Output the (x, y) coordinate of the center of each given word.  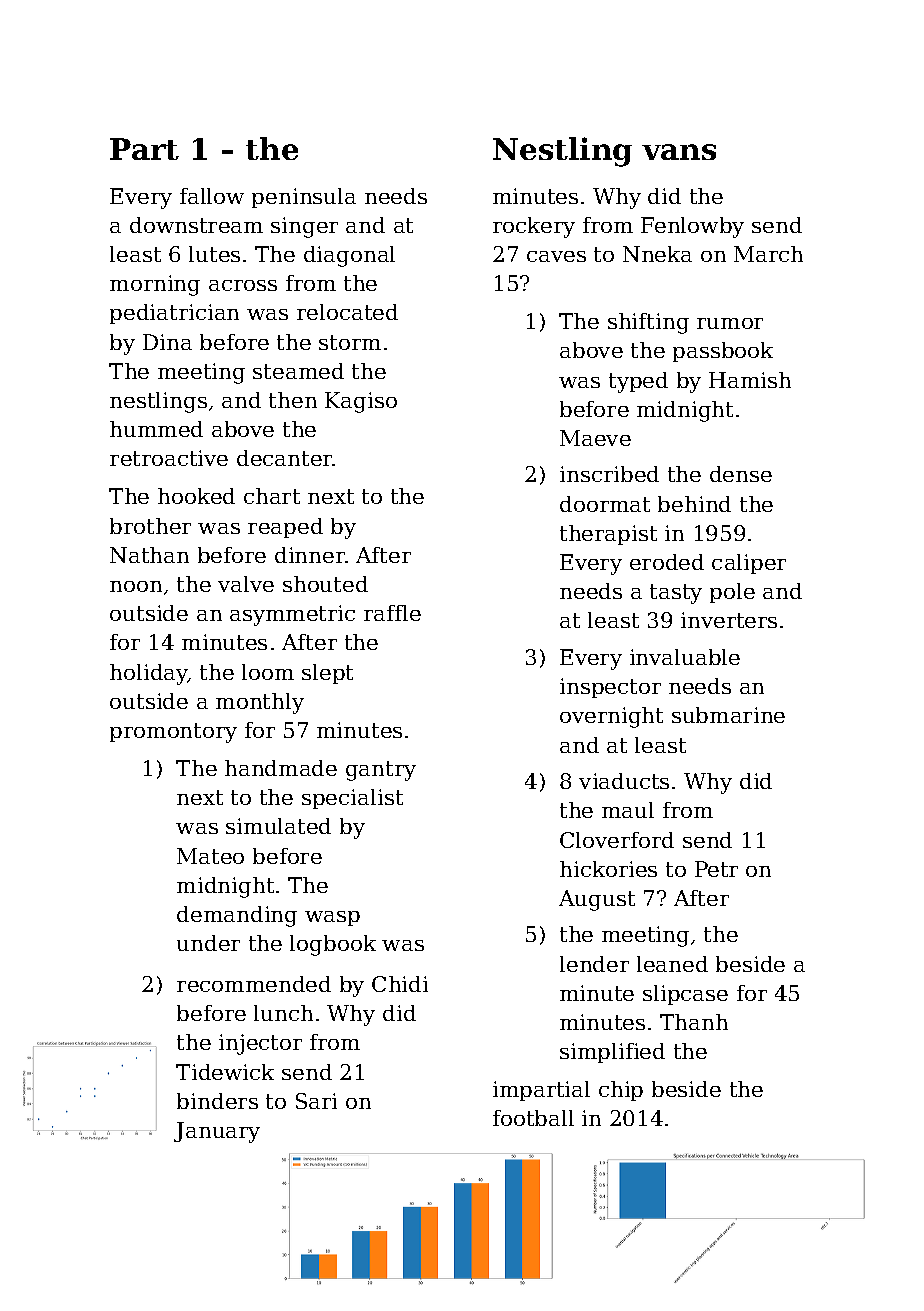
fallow (212, 196)
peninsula (304, 198)
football (533, 1118)
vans (679, 152)
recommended (254, 984)
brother (150, 526)
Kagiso (361, 402)
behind (694, 504)
